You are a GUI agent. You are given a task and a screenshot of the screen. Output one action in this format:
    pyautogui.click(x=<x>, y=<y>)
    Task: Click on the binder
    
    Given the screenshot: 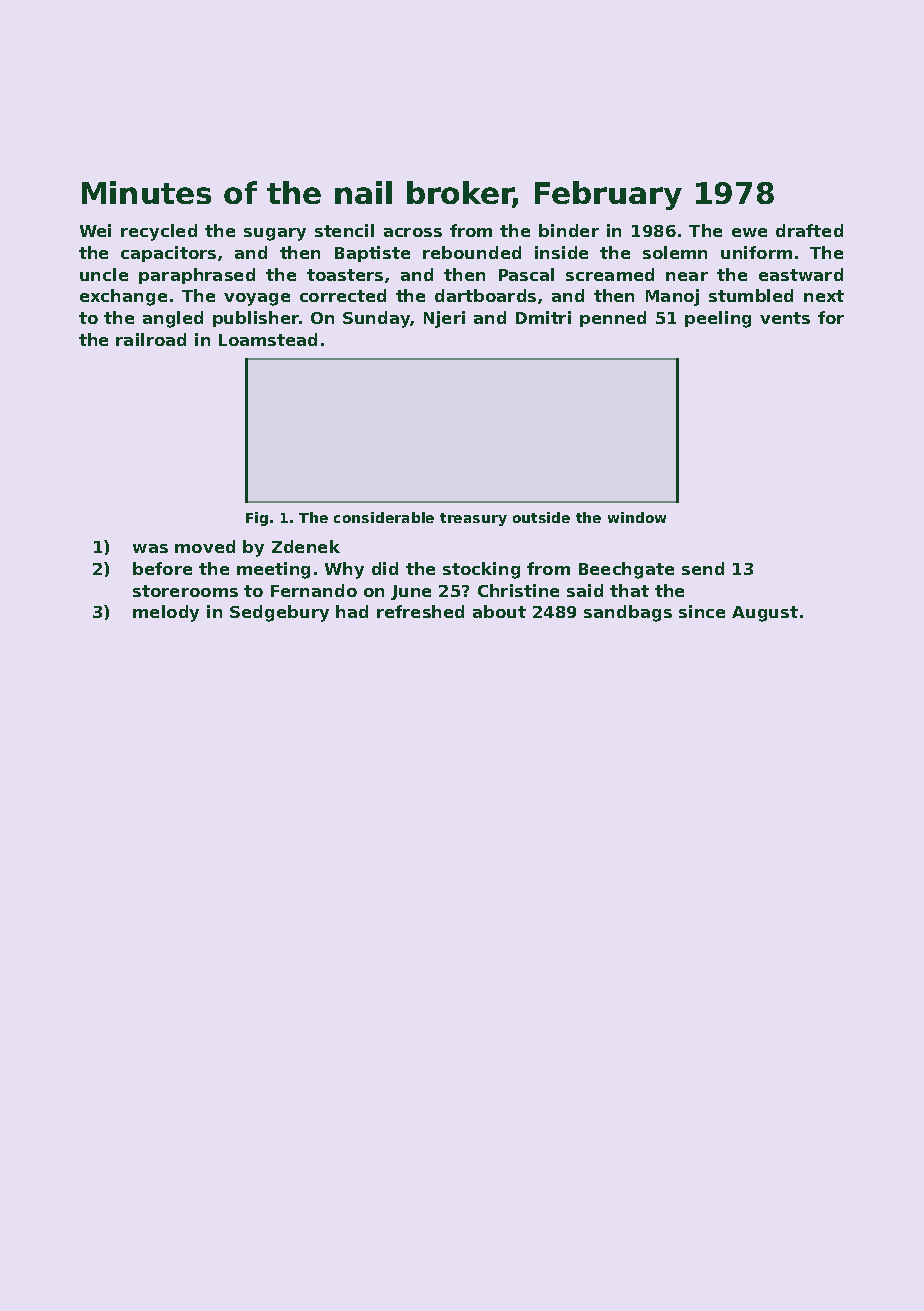 What is the action you would take?
    pyautogui.click(x=569, y=230)
